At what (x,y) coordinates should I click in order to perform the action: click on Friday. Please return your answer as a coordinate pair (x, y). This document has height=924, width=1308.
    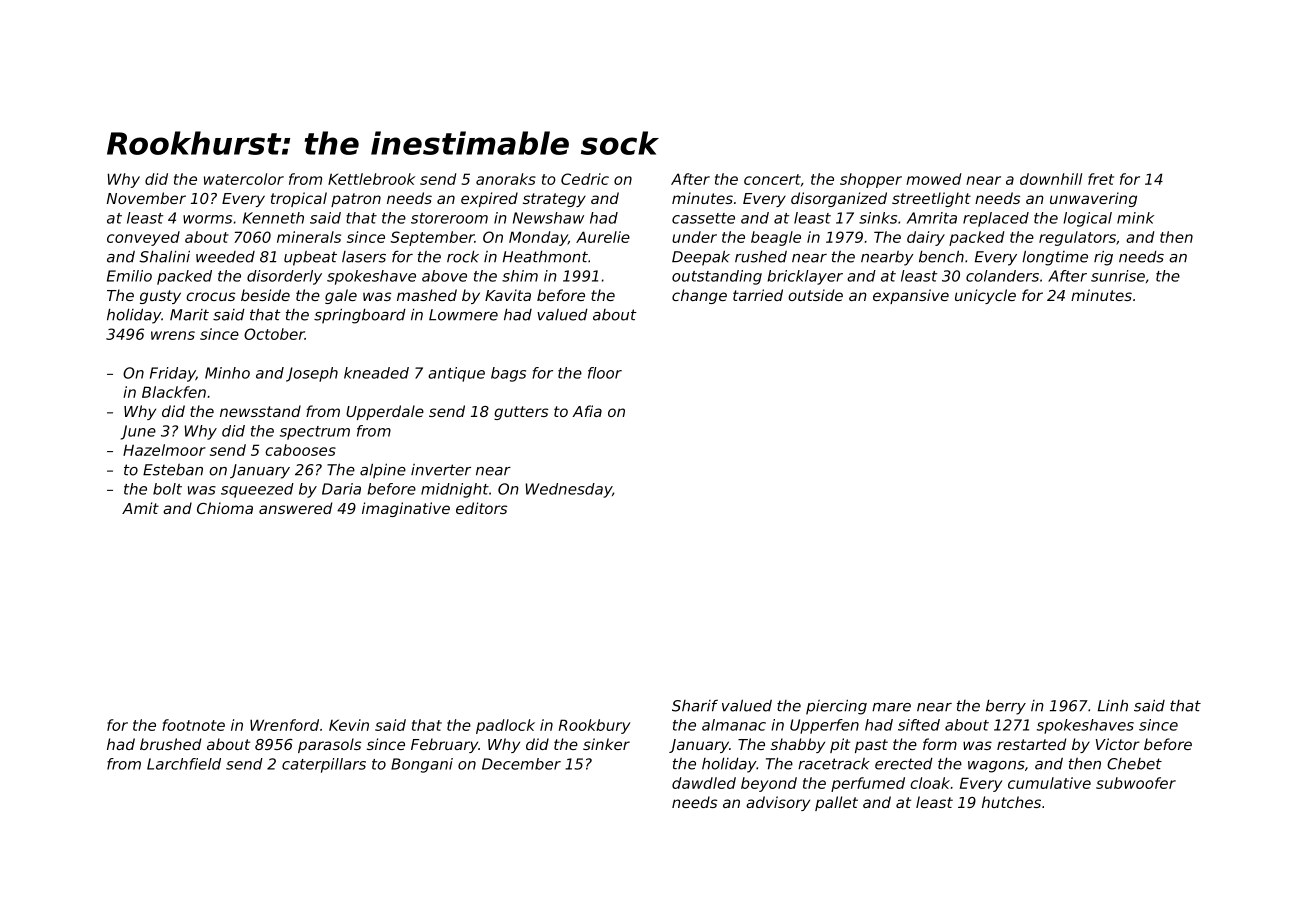
    Looking at the image, I should click on (173, 374).
